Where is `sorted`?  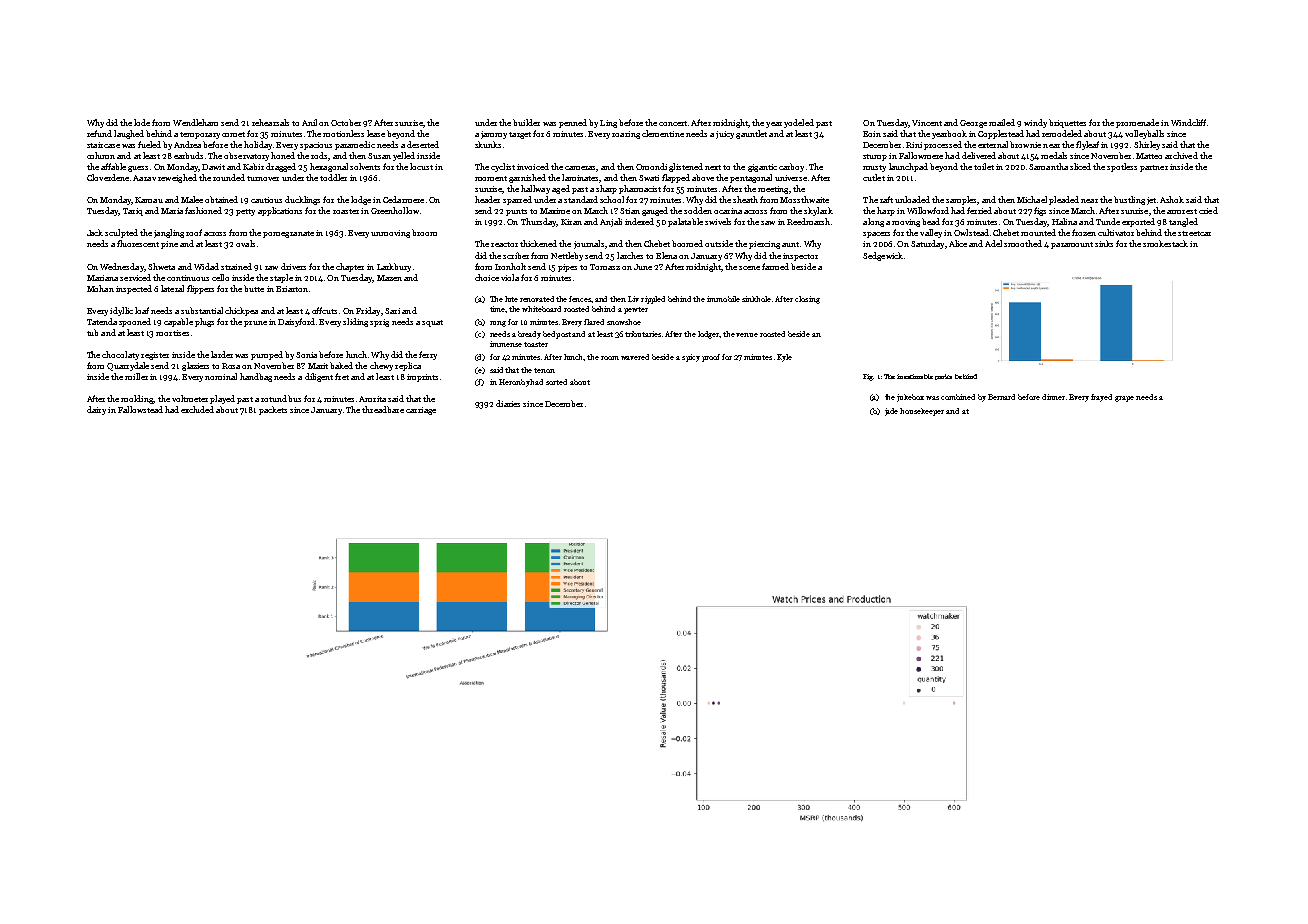
sorted is located at coordinates (556, 382).
